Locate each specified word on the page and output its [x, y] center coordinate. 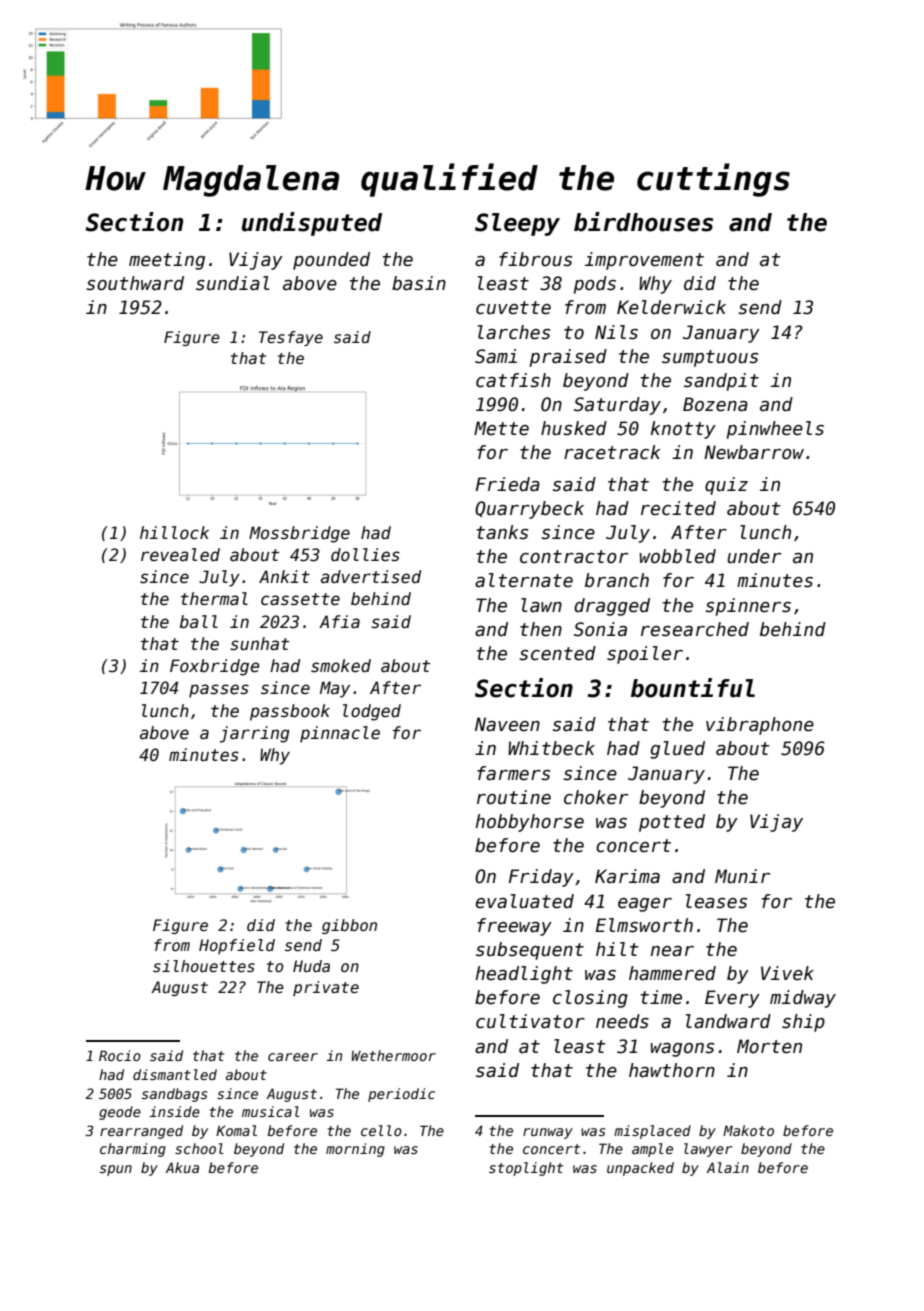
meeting [167, 261]
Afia [339, 621]
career [293, 1057]
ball [199, 622]
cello [381, 1130]
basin [419, 283]
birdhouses [643, 222]
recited [678, 508]
